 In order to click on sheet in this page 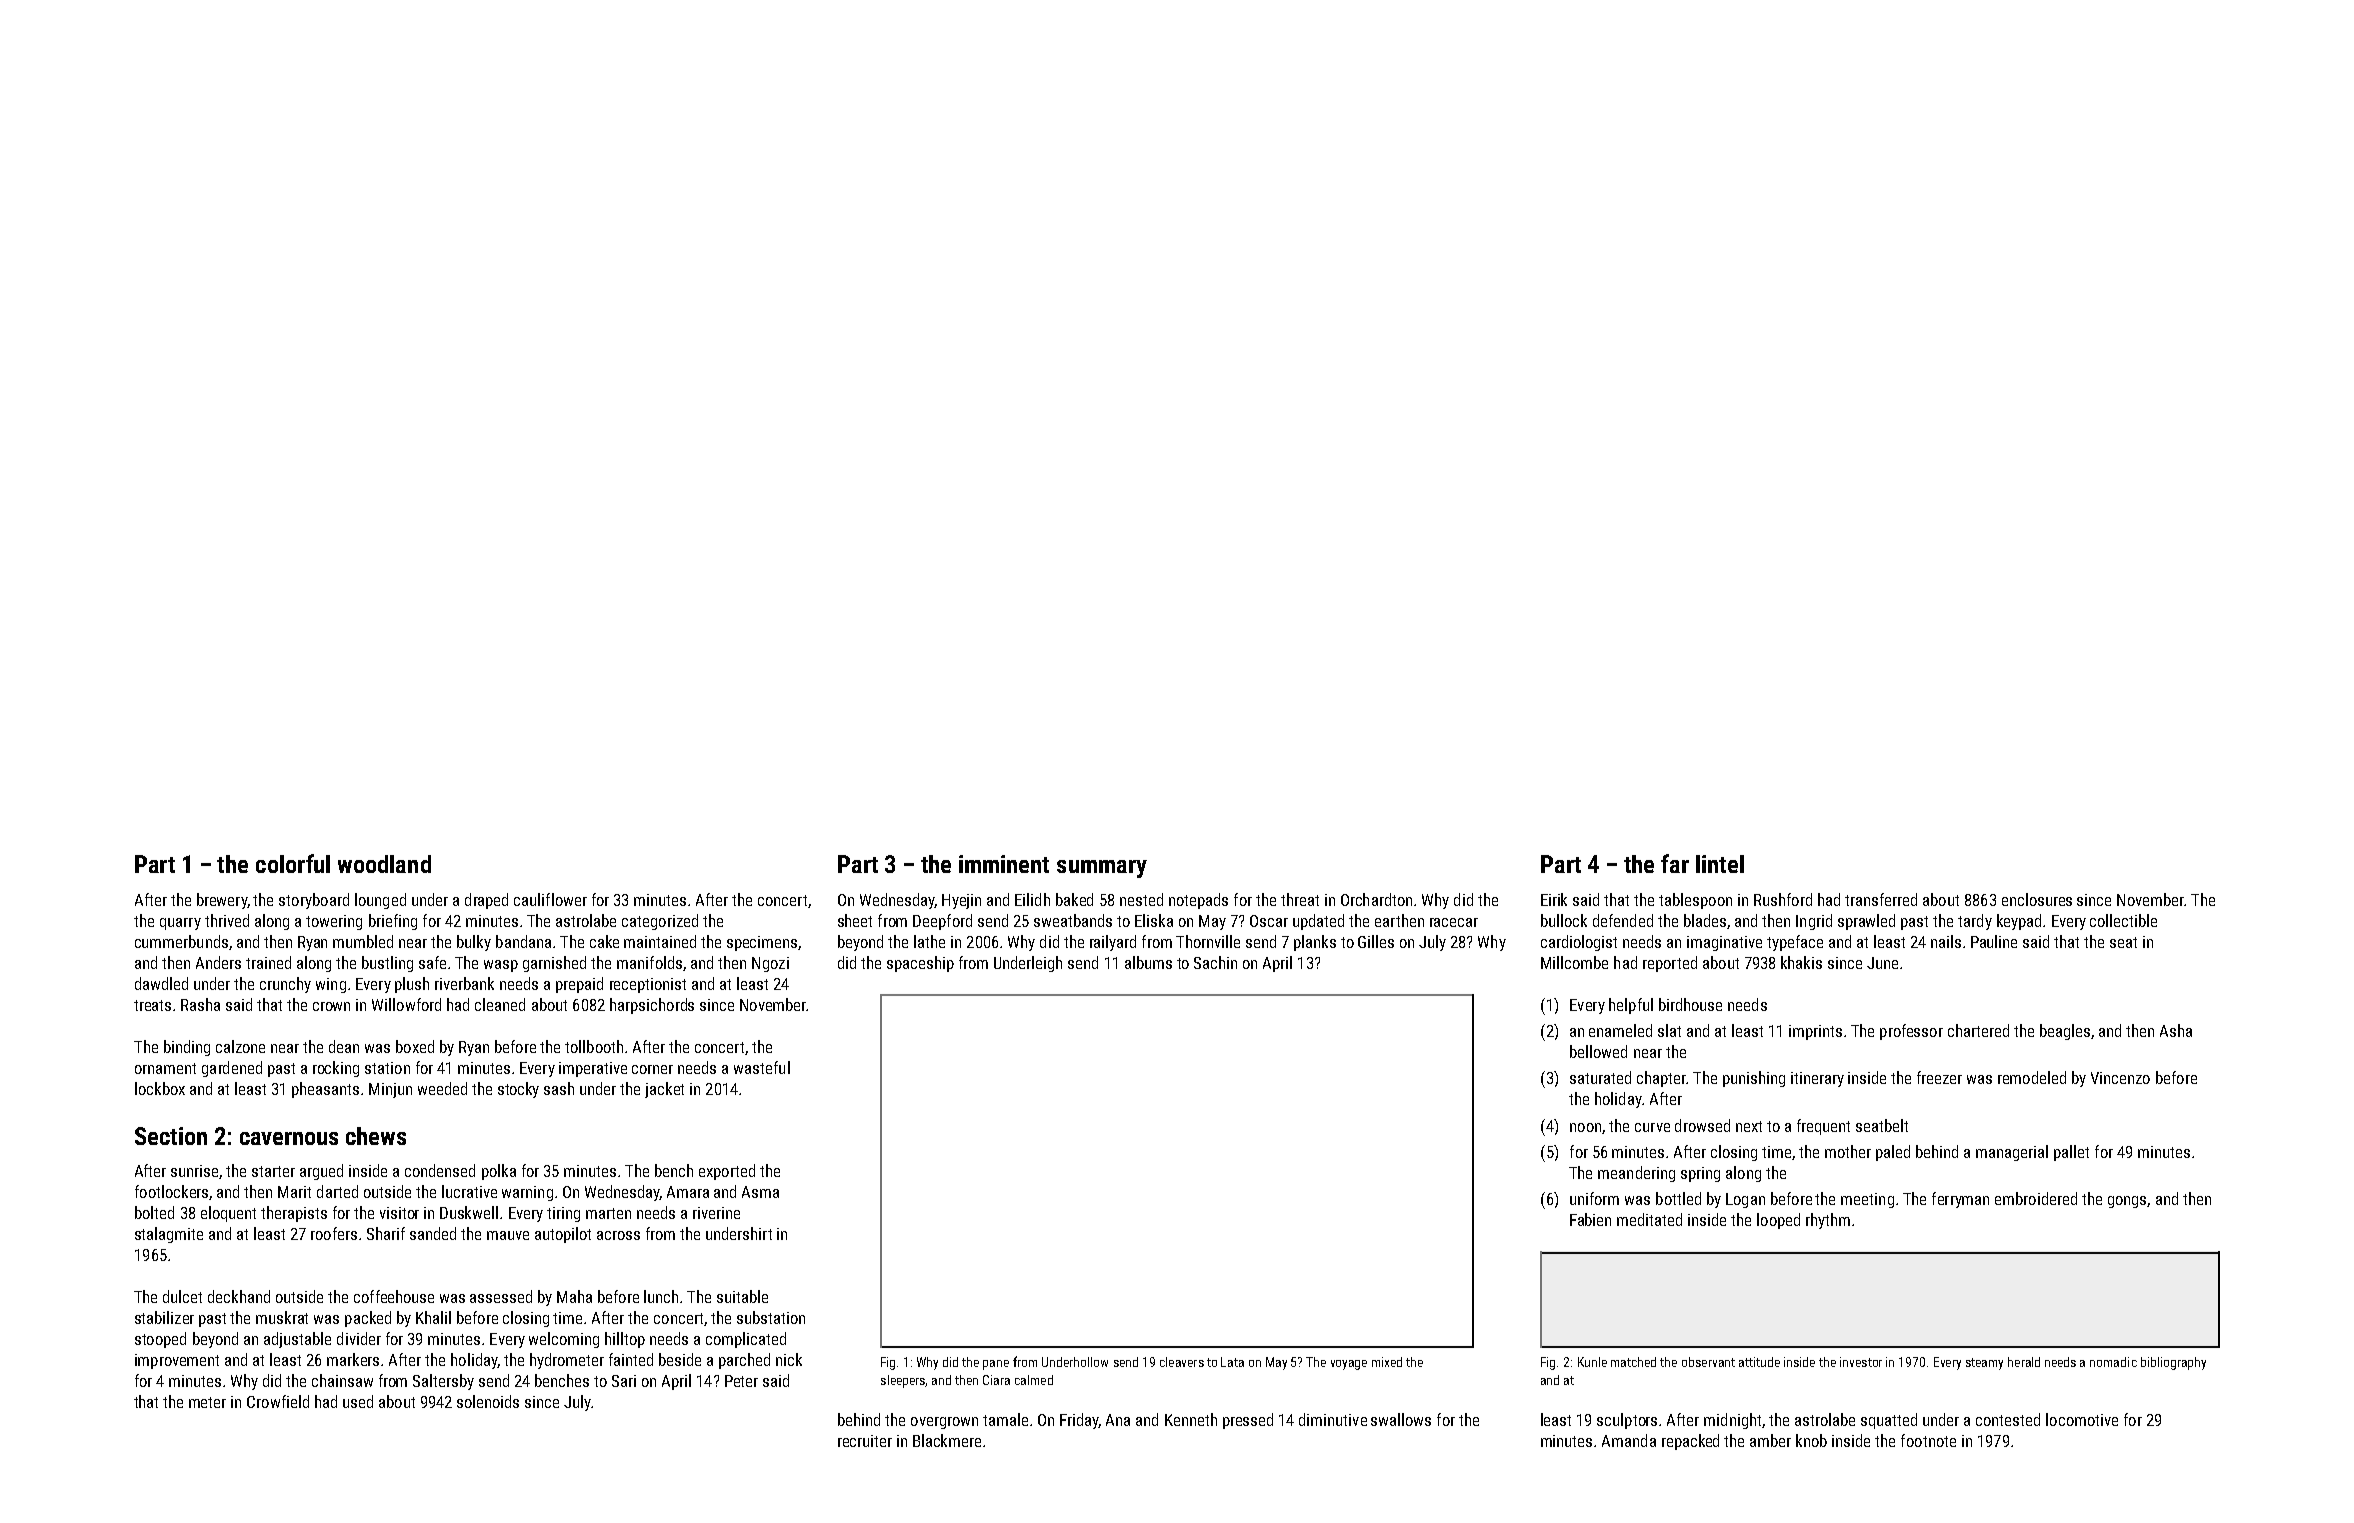, I will do `click(855, 920)`.
